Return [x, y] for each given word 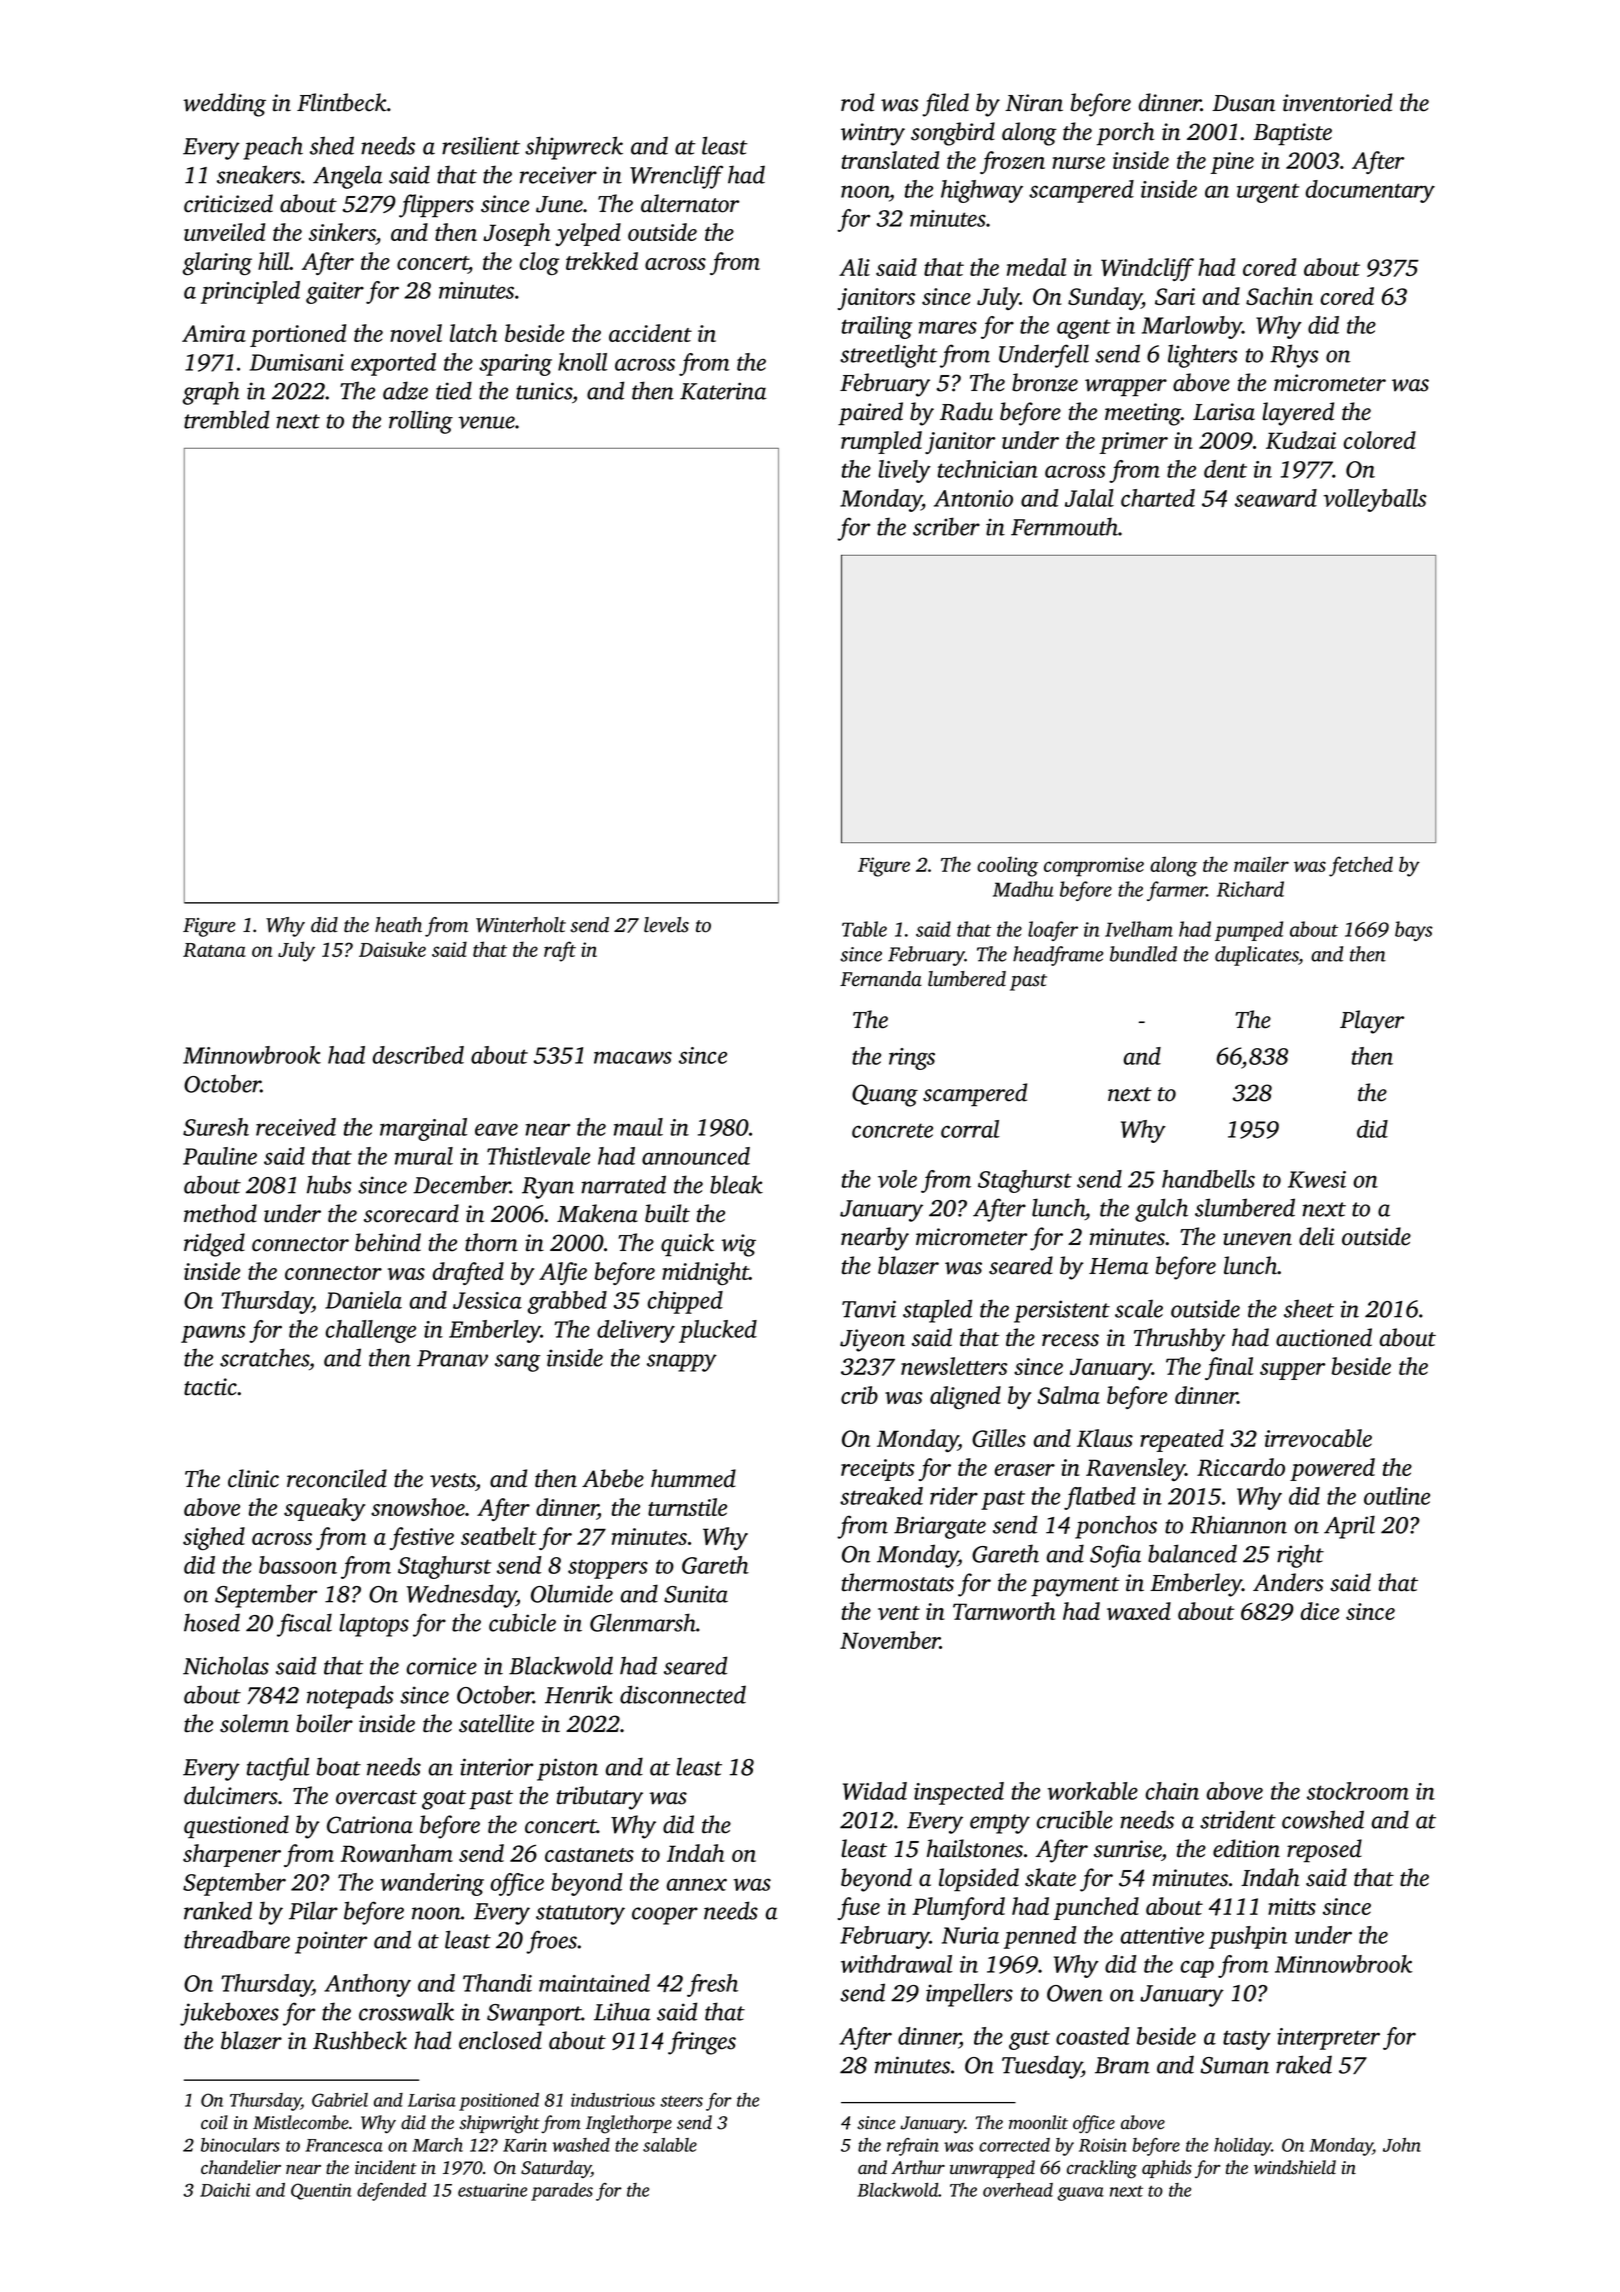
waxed [1139, 1611]
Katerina [723, 391]
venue [486, 422]
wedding [224, 105]
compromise [1094, 867]
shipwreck [574, 148]
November [890, 1640]
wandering [432, 1884]
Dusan [1243, 103]
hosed [212, 1622]
